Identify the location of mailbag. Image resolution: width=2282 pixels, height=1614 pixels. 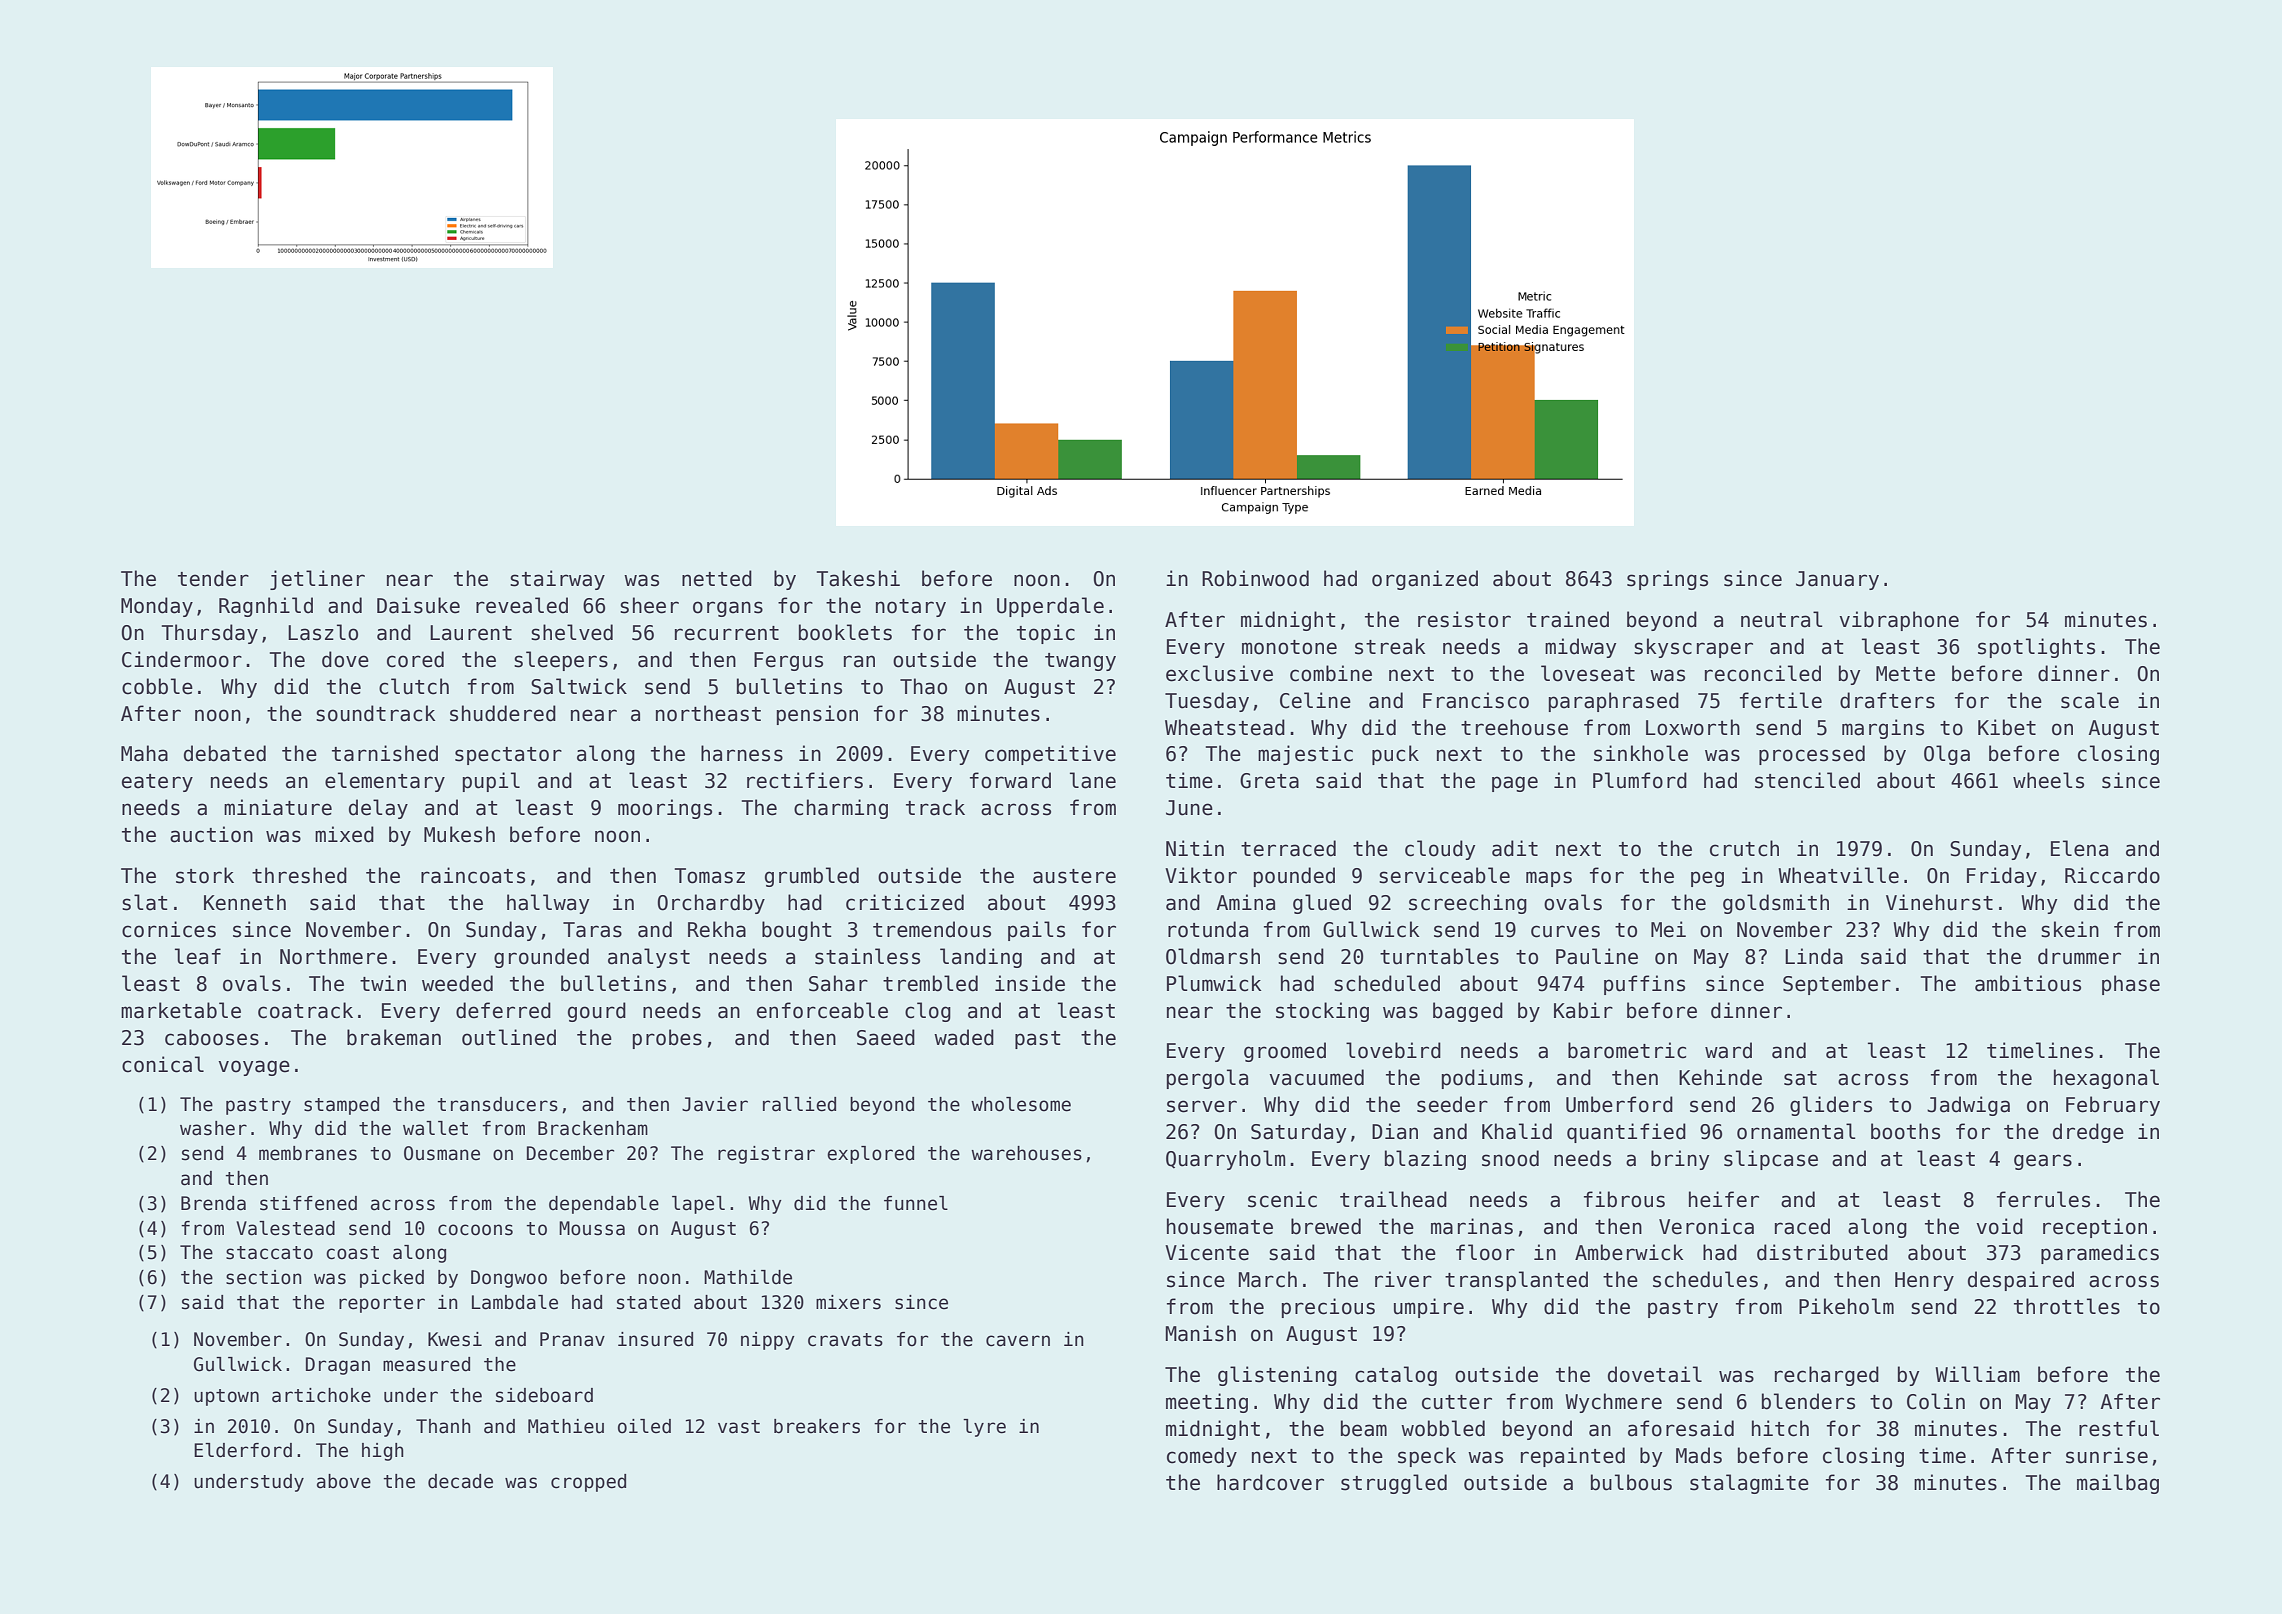
(2118, 1484).
